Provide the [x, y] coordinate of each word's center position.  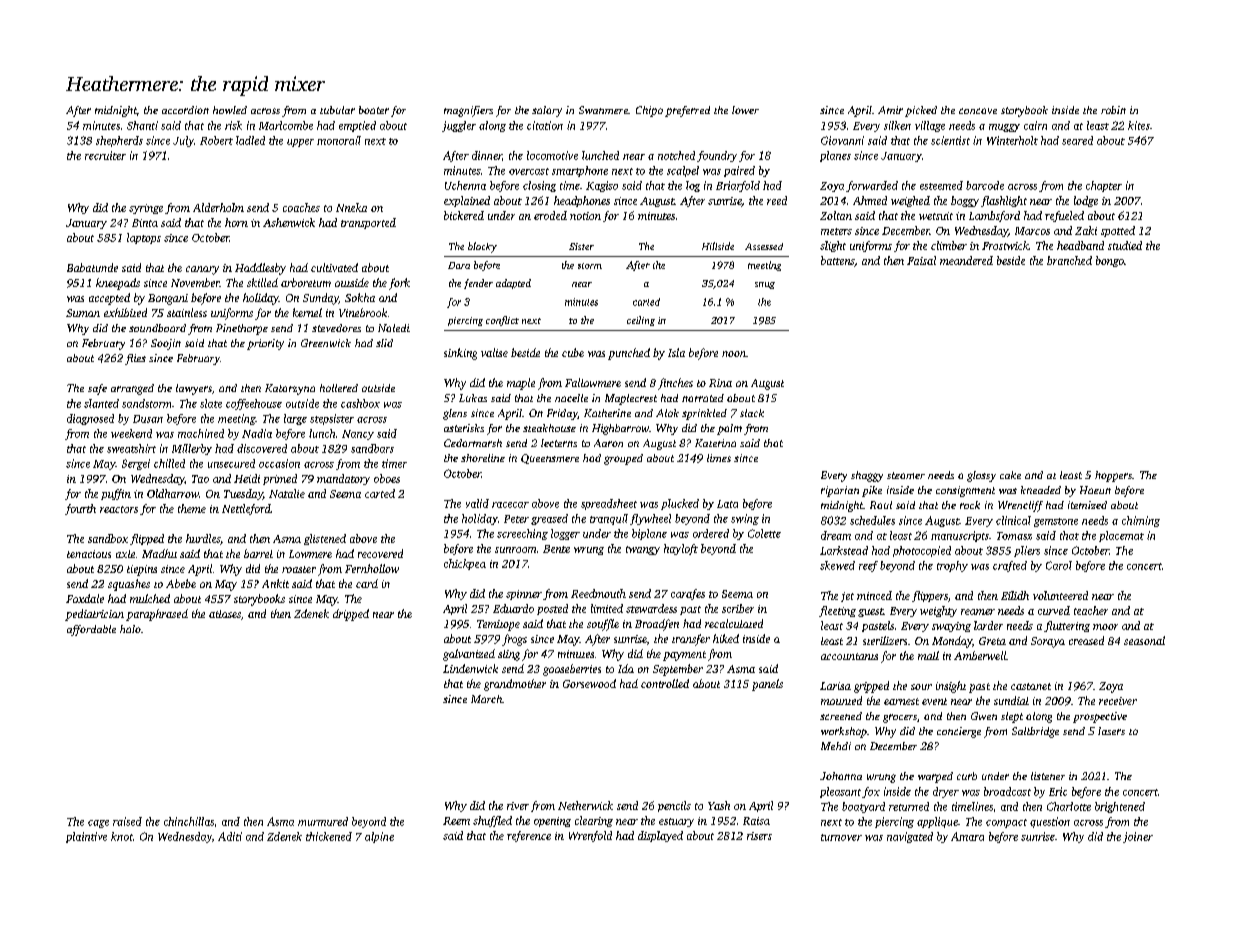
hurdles [203, 538]
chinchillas [189, 821]
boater [374, 110]
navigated [910, 837]
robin [1113, 110]
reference [529, 836]
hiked [726, 638]
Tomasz [1014, 536]
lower [745, 110]
